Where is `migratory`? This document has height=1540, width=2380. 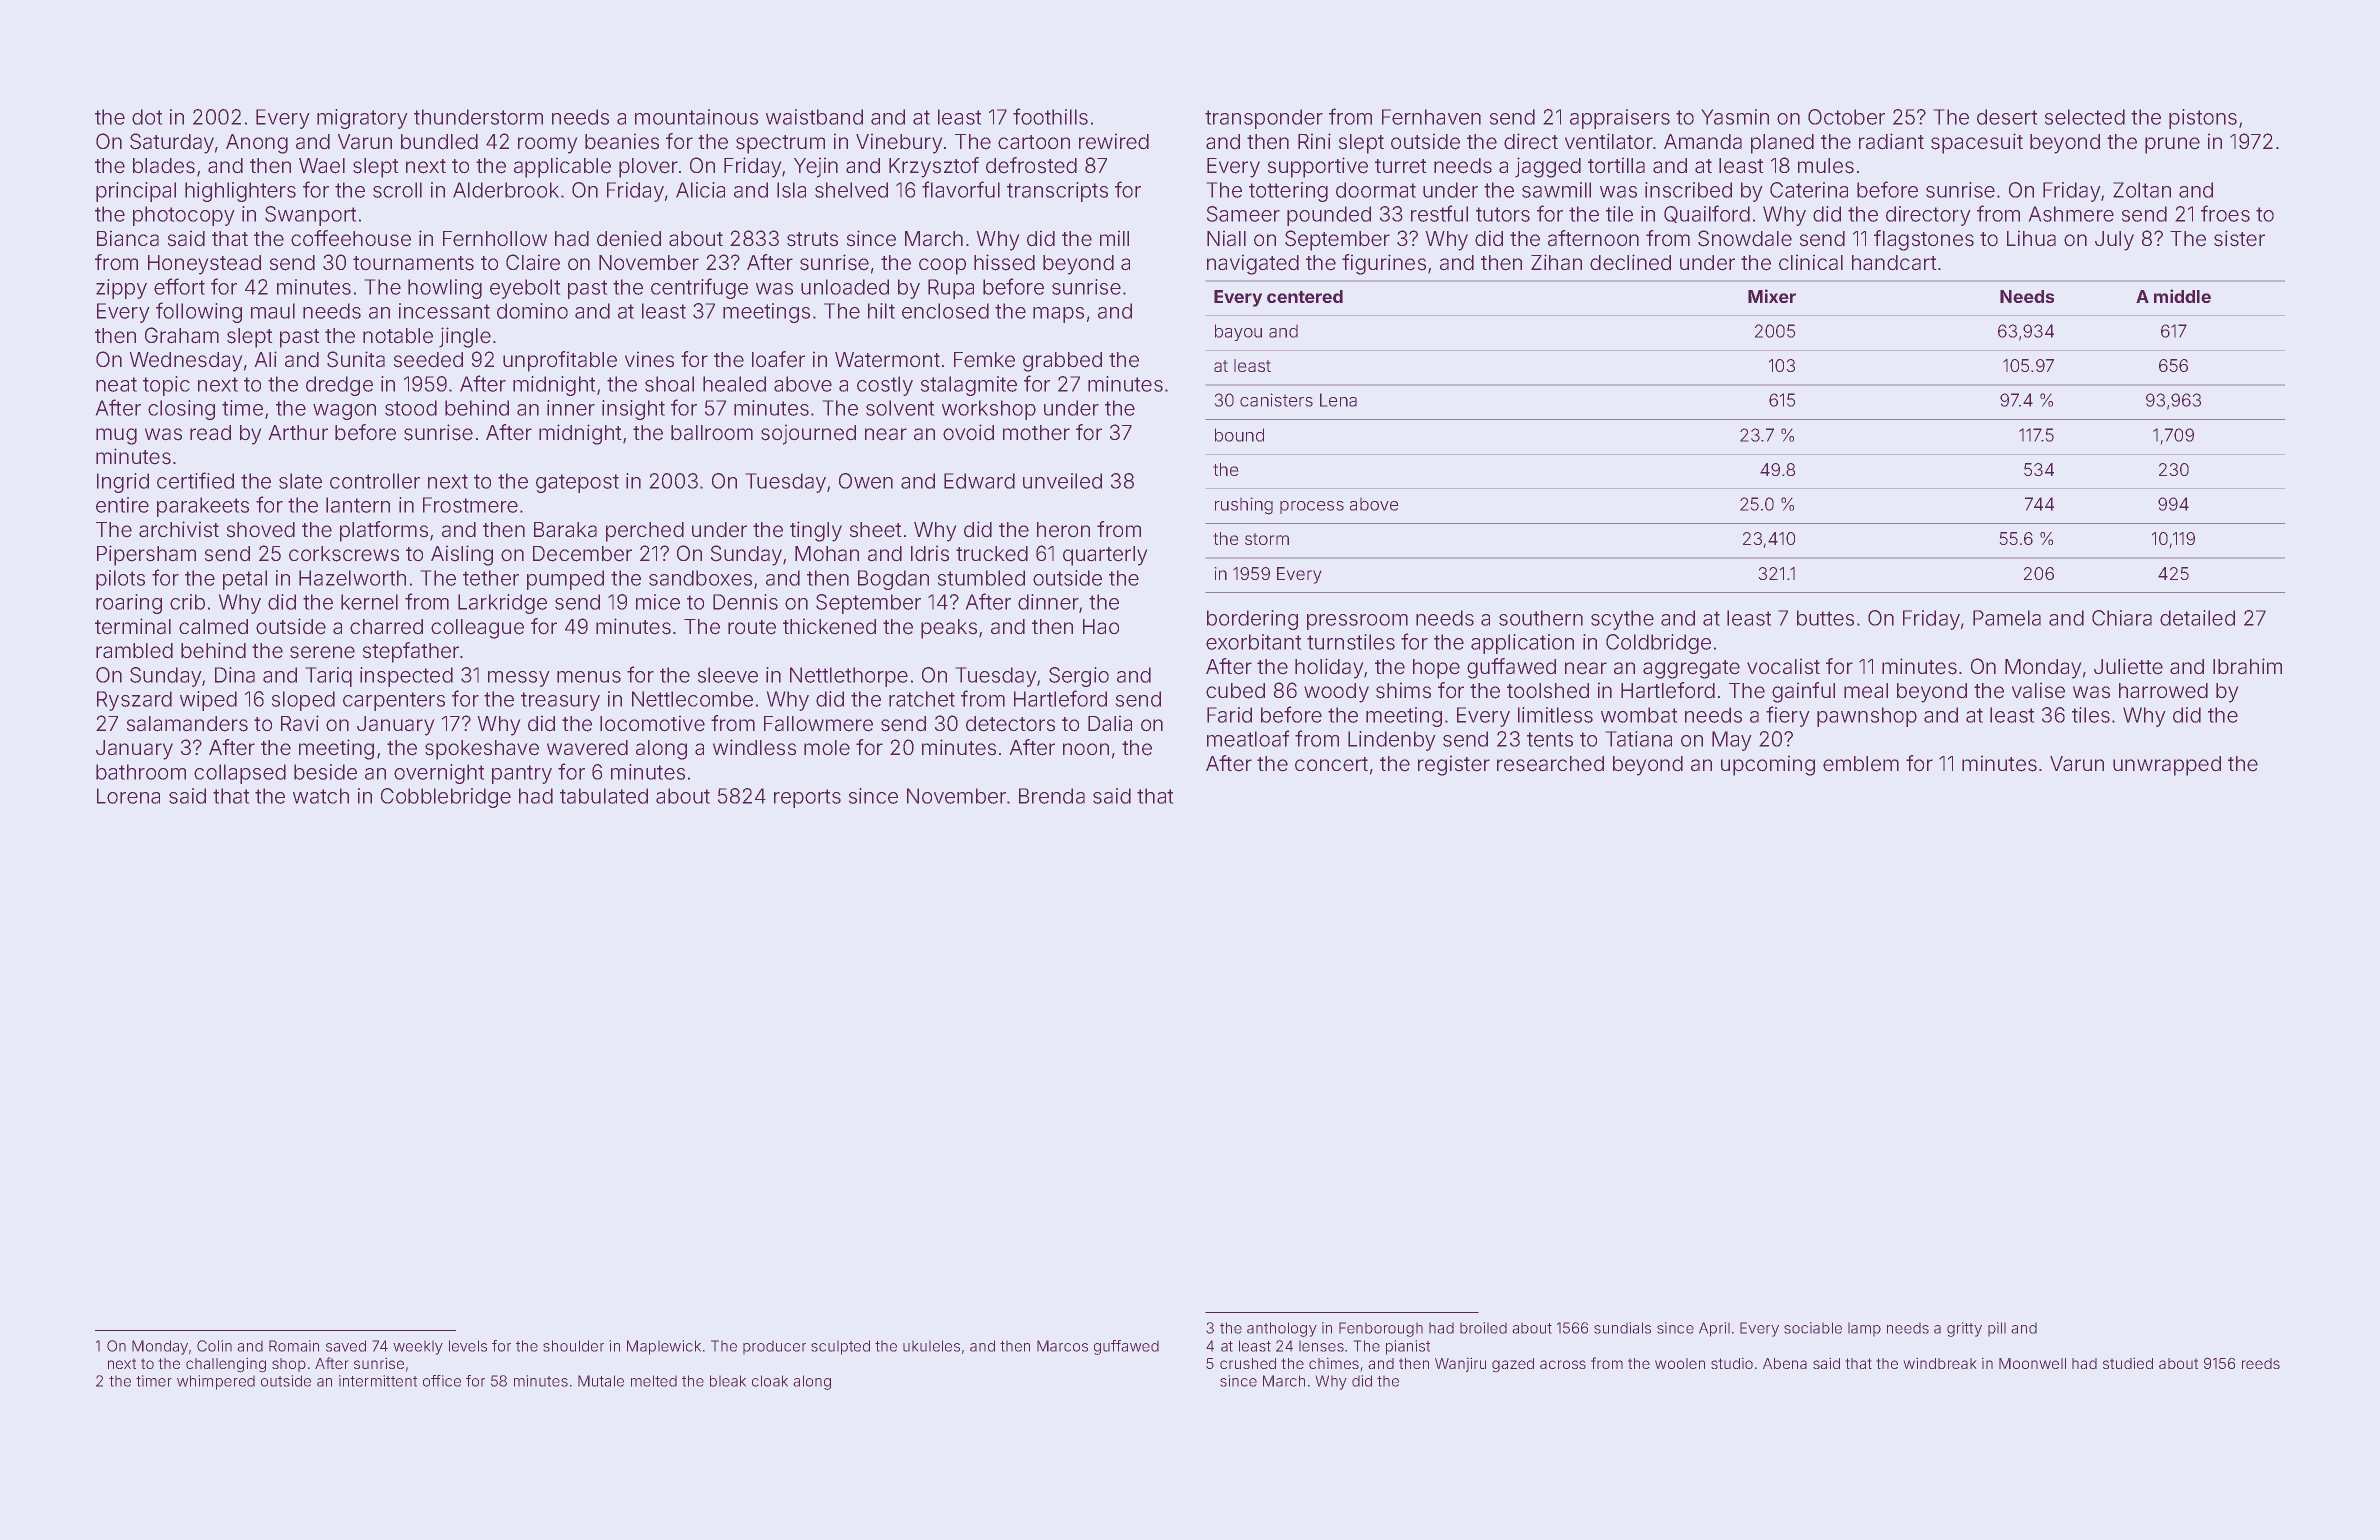 migratory is located at coordinates (362, 119).
